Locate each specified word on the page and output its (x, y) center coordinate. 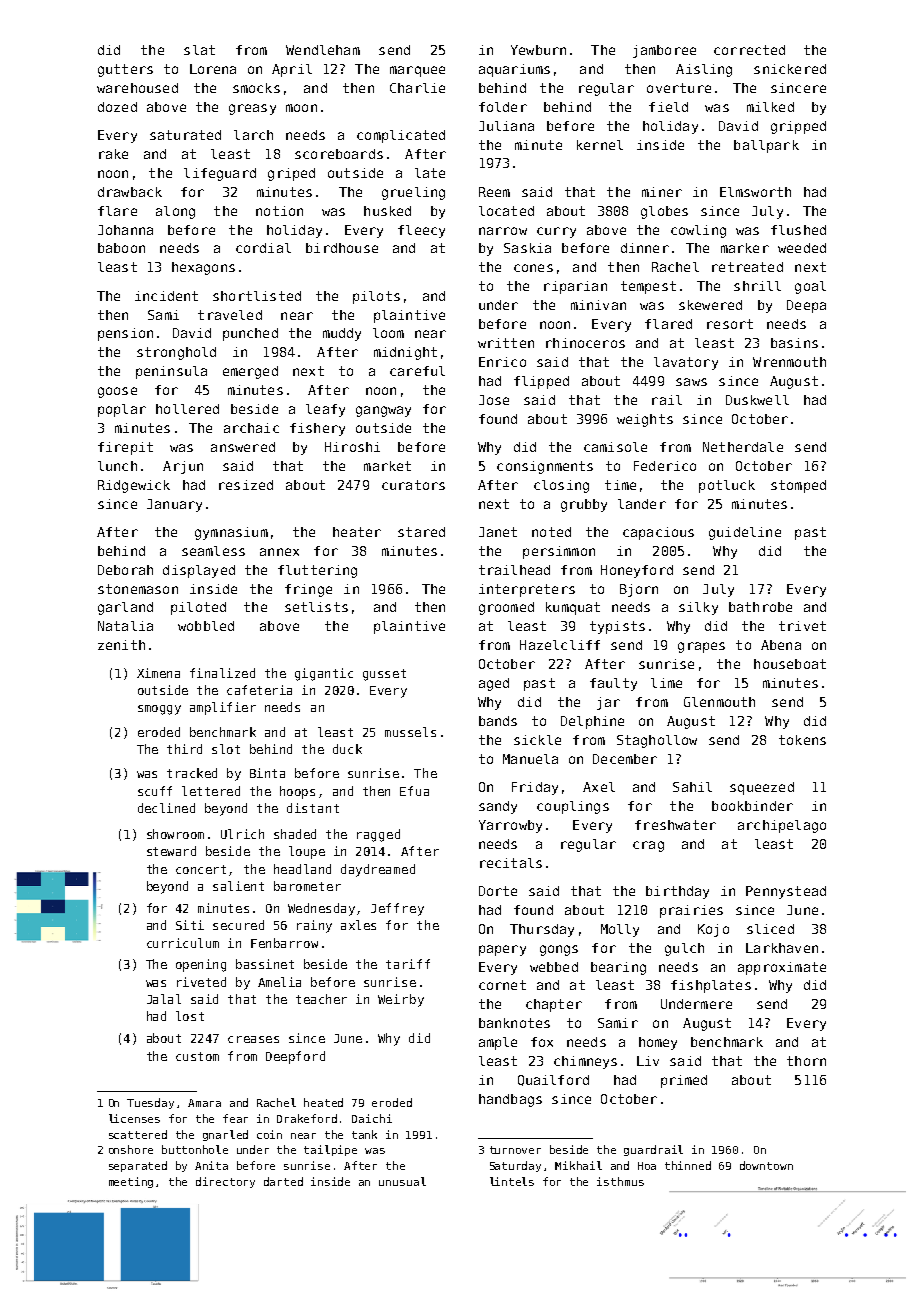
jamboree (664, 51)
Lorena (213, 69)
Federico (665, 466)
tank (364, 1134)
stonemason (138, 589)
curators (413, 485)
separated (138, 1166)
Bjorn (639, 590)
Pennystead (786, 892)
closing (561, 486)
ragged (378, 835)
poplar (122, 410)
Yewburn (538, 50)
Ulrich (242, 834)
